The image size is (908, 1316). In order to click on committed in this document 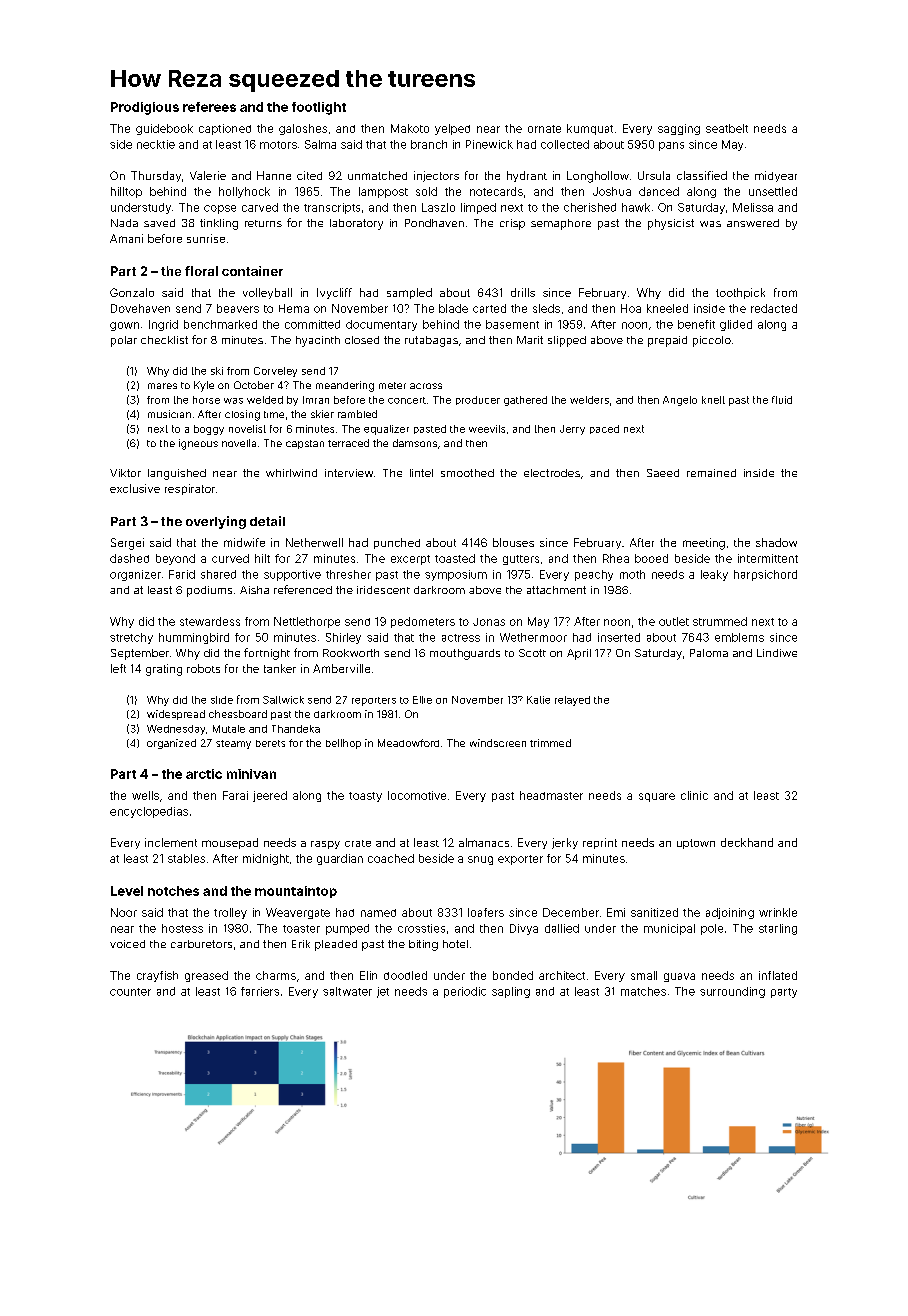, I will do `click(312, 324)`.
